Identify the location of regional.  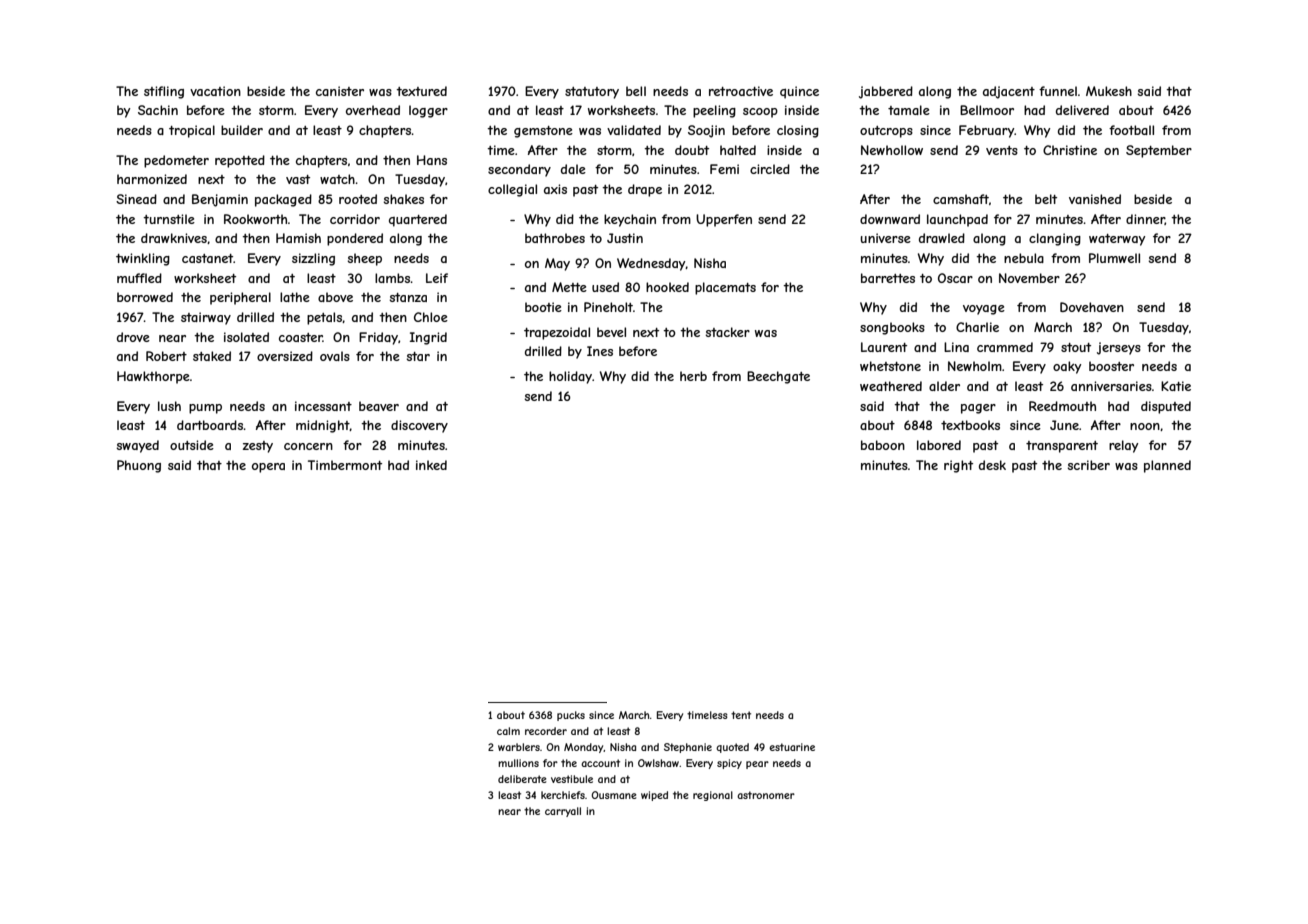
(713, 796).
